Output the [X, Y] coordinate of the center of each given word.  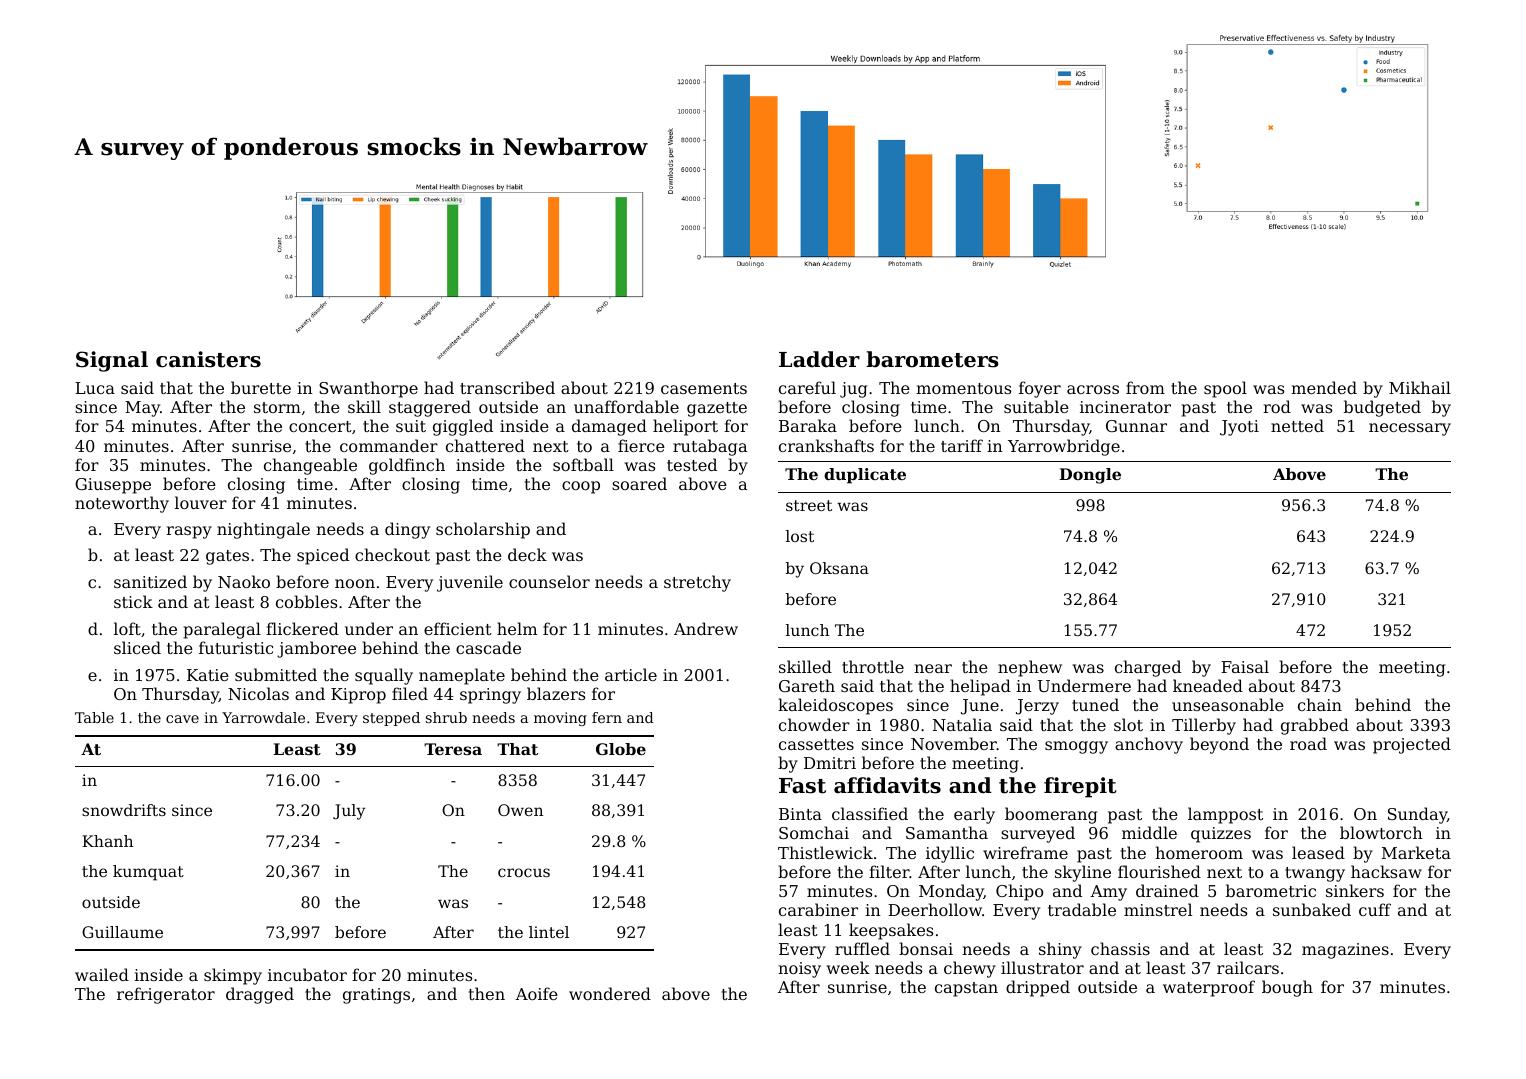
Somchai [814, 832]
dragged [260, 995]
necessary [1410, 429]
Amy [1108, 893]
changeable [310, 466]
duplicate [865, 476]
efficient [458, 628]
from [1145, 387]
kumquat [148, 873]
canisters [208, 359]
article [631, 674]
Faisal [1245, 666]
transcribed [507, 387]
